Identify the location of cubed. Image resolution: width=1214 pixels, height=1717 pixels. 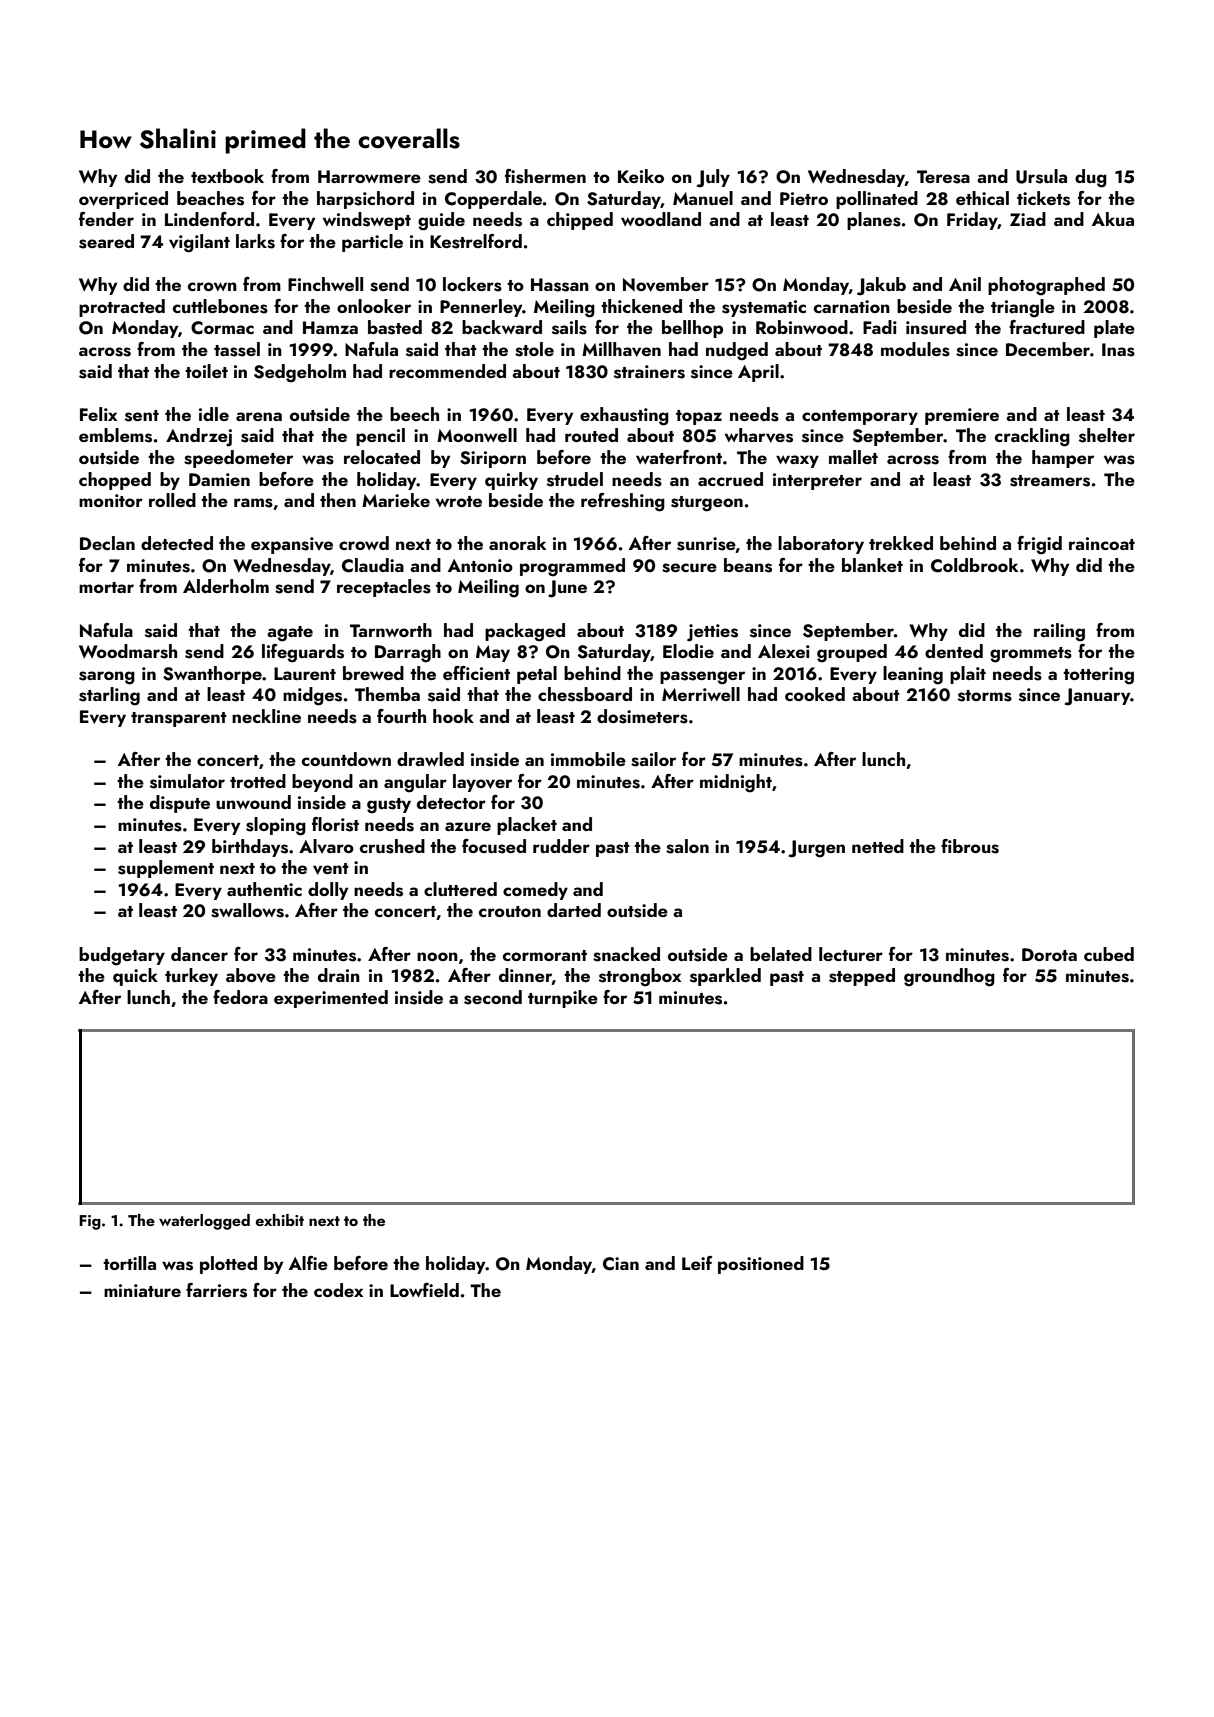
(1109, 954).
